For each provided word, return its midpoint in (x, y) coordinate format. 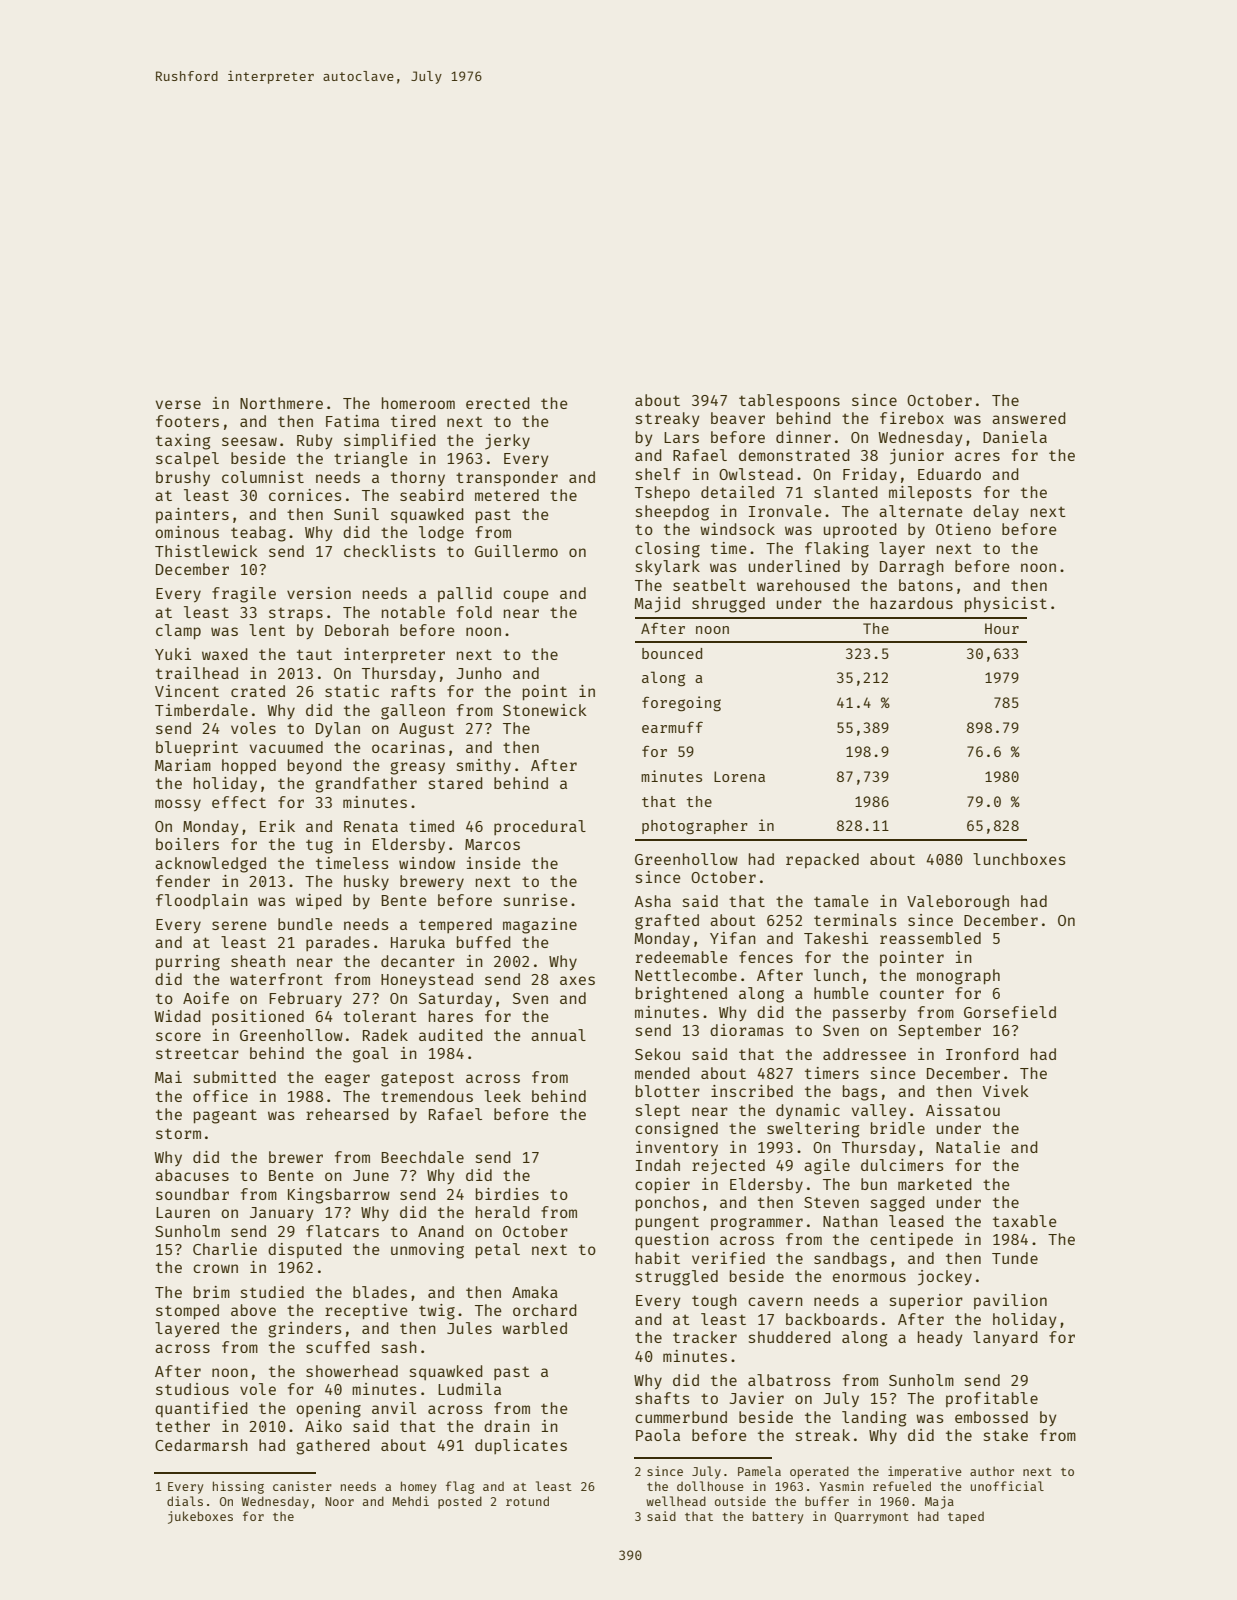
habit (658, 1258)
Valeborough (958, 903)
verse (178, 404)
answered (1029, 418)
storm (178, 1134)
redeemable (682, 957)
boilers (187, 844)
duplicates (521, 1446)
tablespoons (789, 402)
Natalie (968, 1147)
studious (192, 1389)
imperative (925, 1472)
